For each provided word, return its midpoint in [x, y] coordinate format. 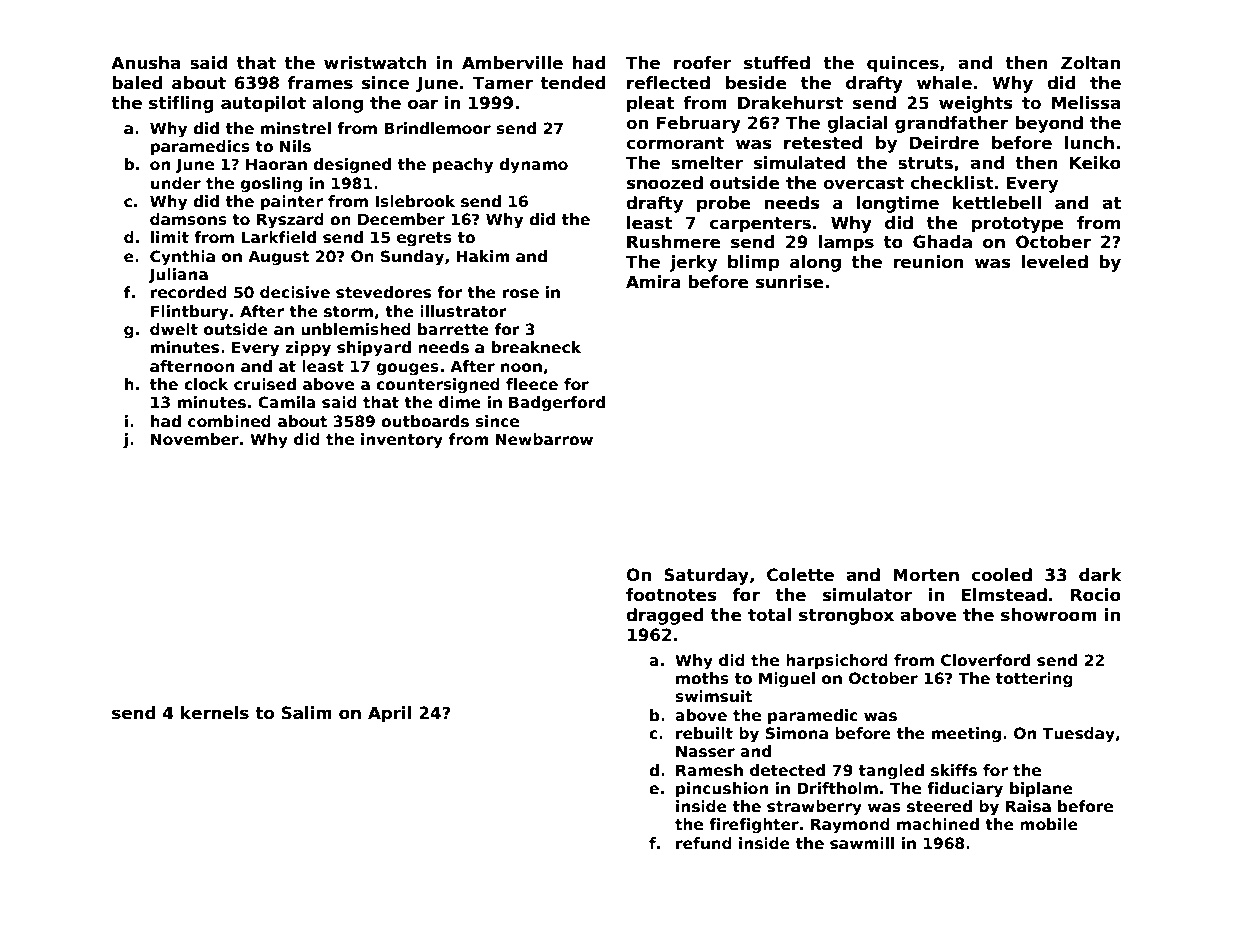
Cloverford [985, 660]
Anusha [145, 63]
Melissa [1086, 103]
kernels [215, 713]
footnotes [671, 595]
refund [704, 843]
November [195, 439]
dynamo [533, 166]
